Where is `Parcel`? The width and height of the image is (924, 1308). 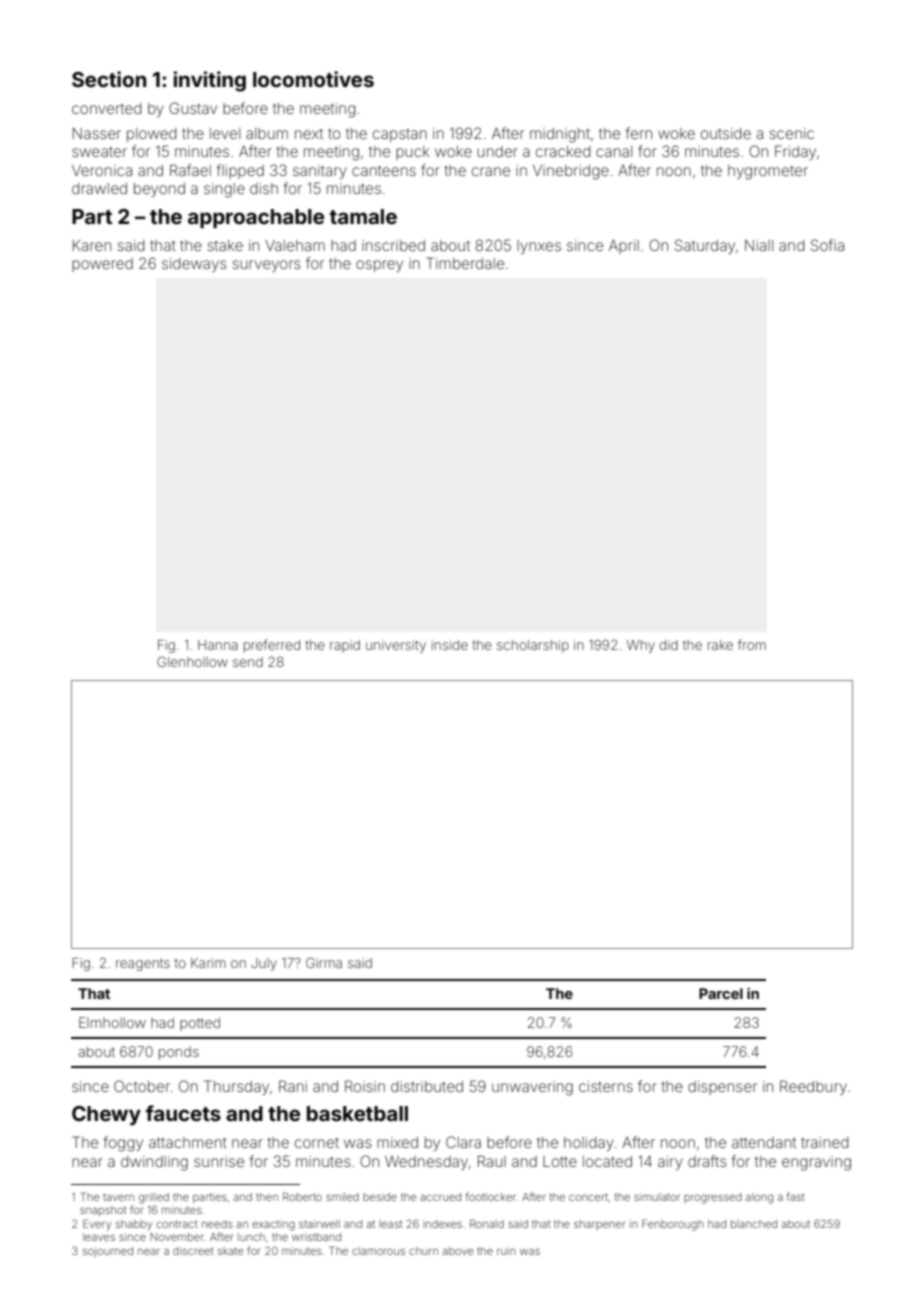 Parcel is located at coordinates (721, 993).
